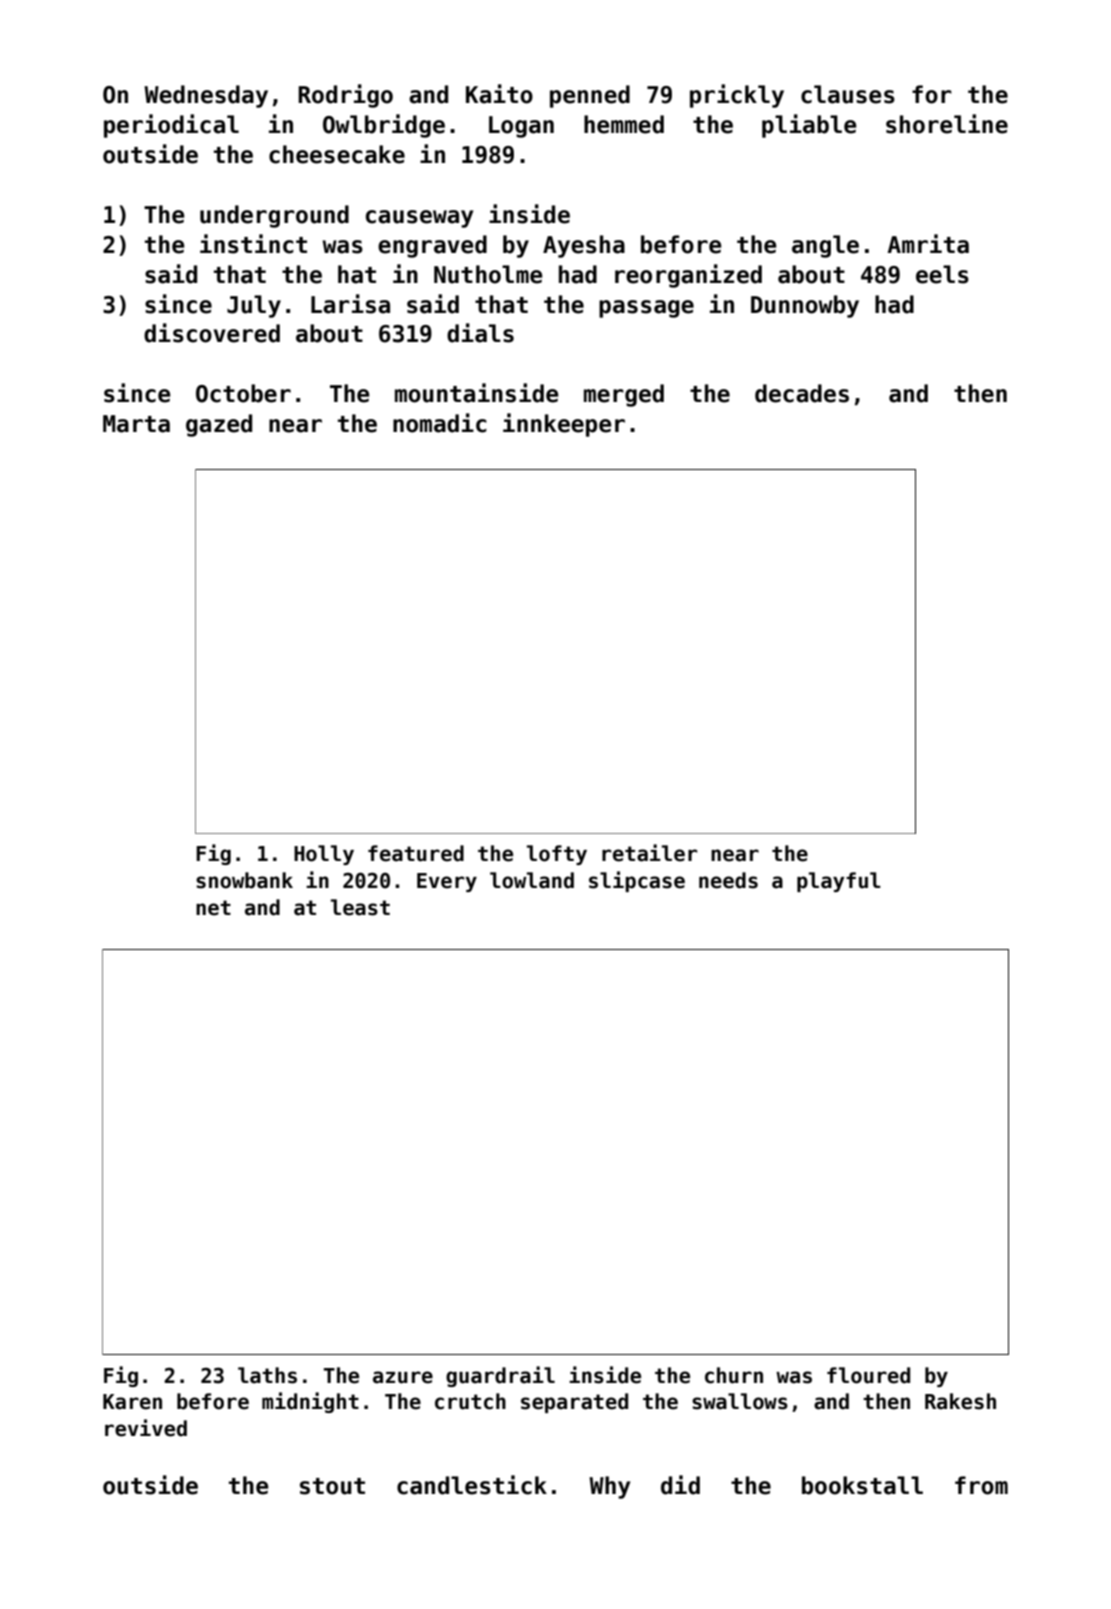 The width and height of the screenshot is (1111, 1609). What do you see at coordinates (839, 882) in the screenshot?
I see `playful` at bounding box center [839, 882].
